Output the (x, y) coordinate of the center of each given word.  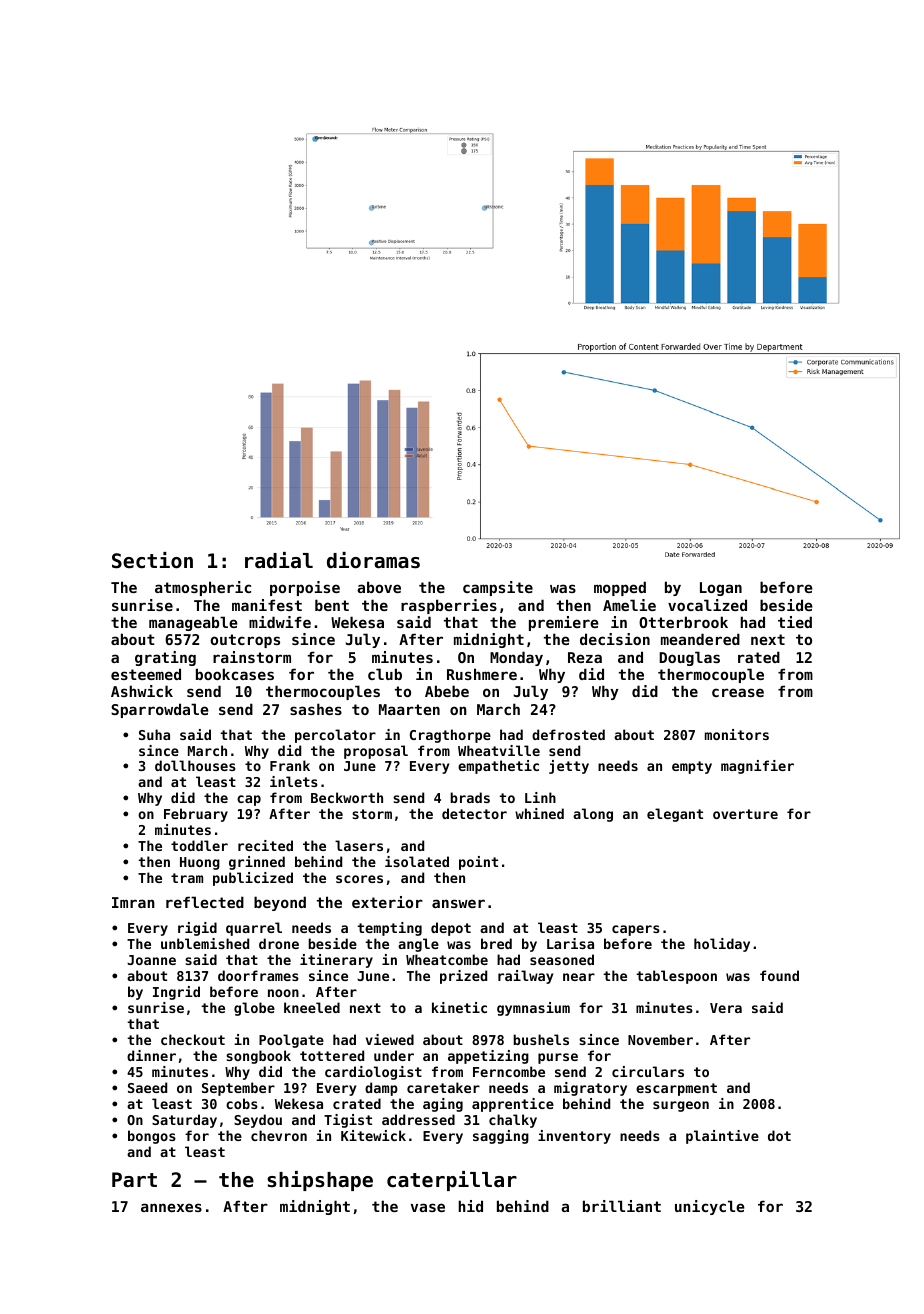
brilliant (622, 1206)
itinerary (336, 961)
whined (539, 813)
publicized (253, 879)
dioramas (373, 560)
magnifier (757, 767)
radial (279, 560)
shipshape (320, 1181)
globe (254, 1009)
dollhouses (195, 765)
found (779, 975)
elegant (675, 815)
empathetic (498, 767)
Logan (721, 589)
